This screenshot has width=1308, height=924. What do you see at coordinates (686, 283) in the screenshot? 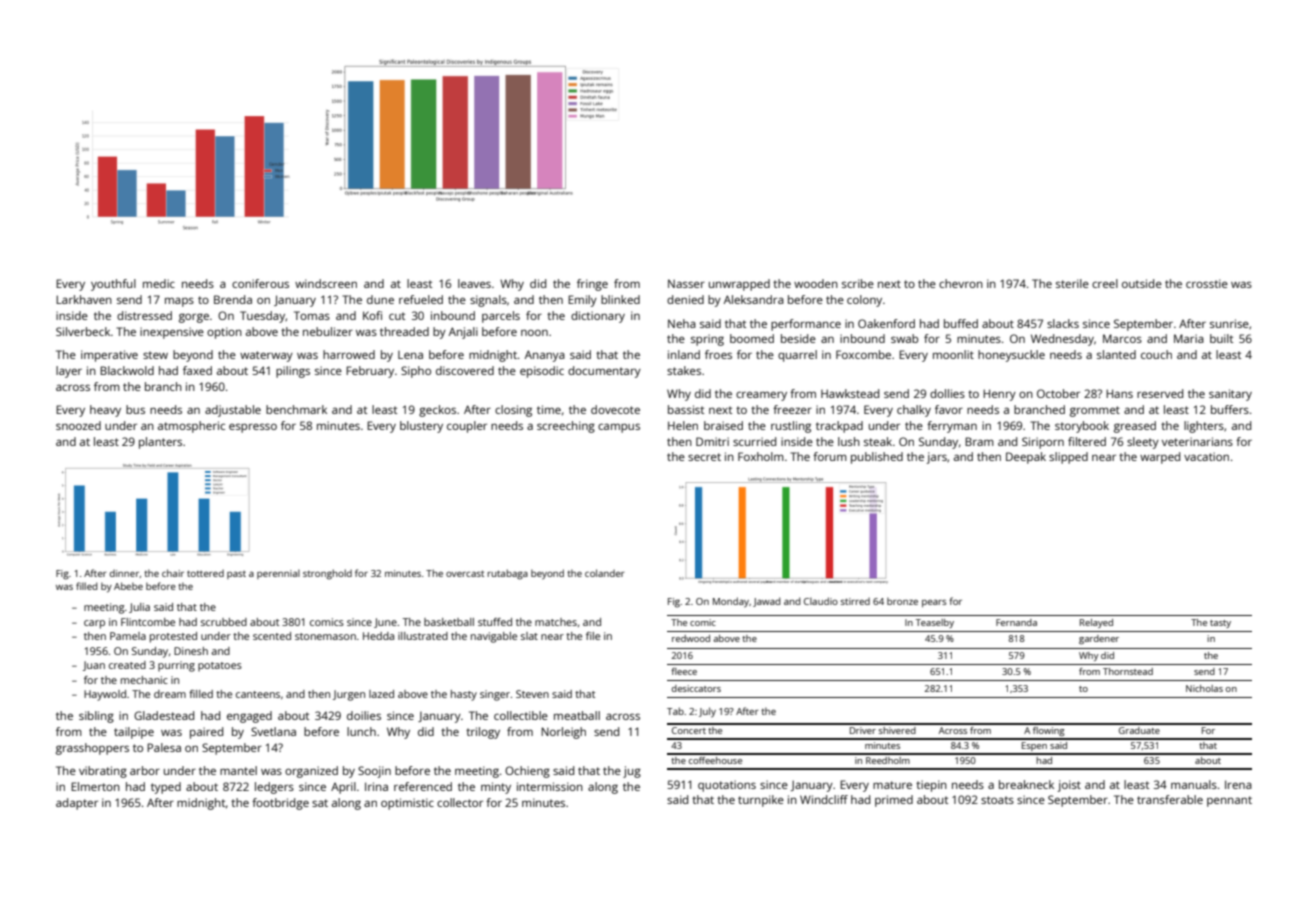
I see `Nasser` at bounding box center [686, 283].
